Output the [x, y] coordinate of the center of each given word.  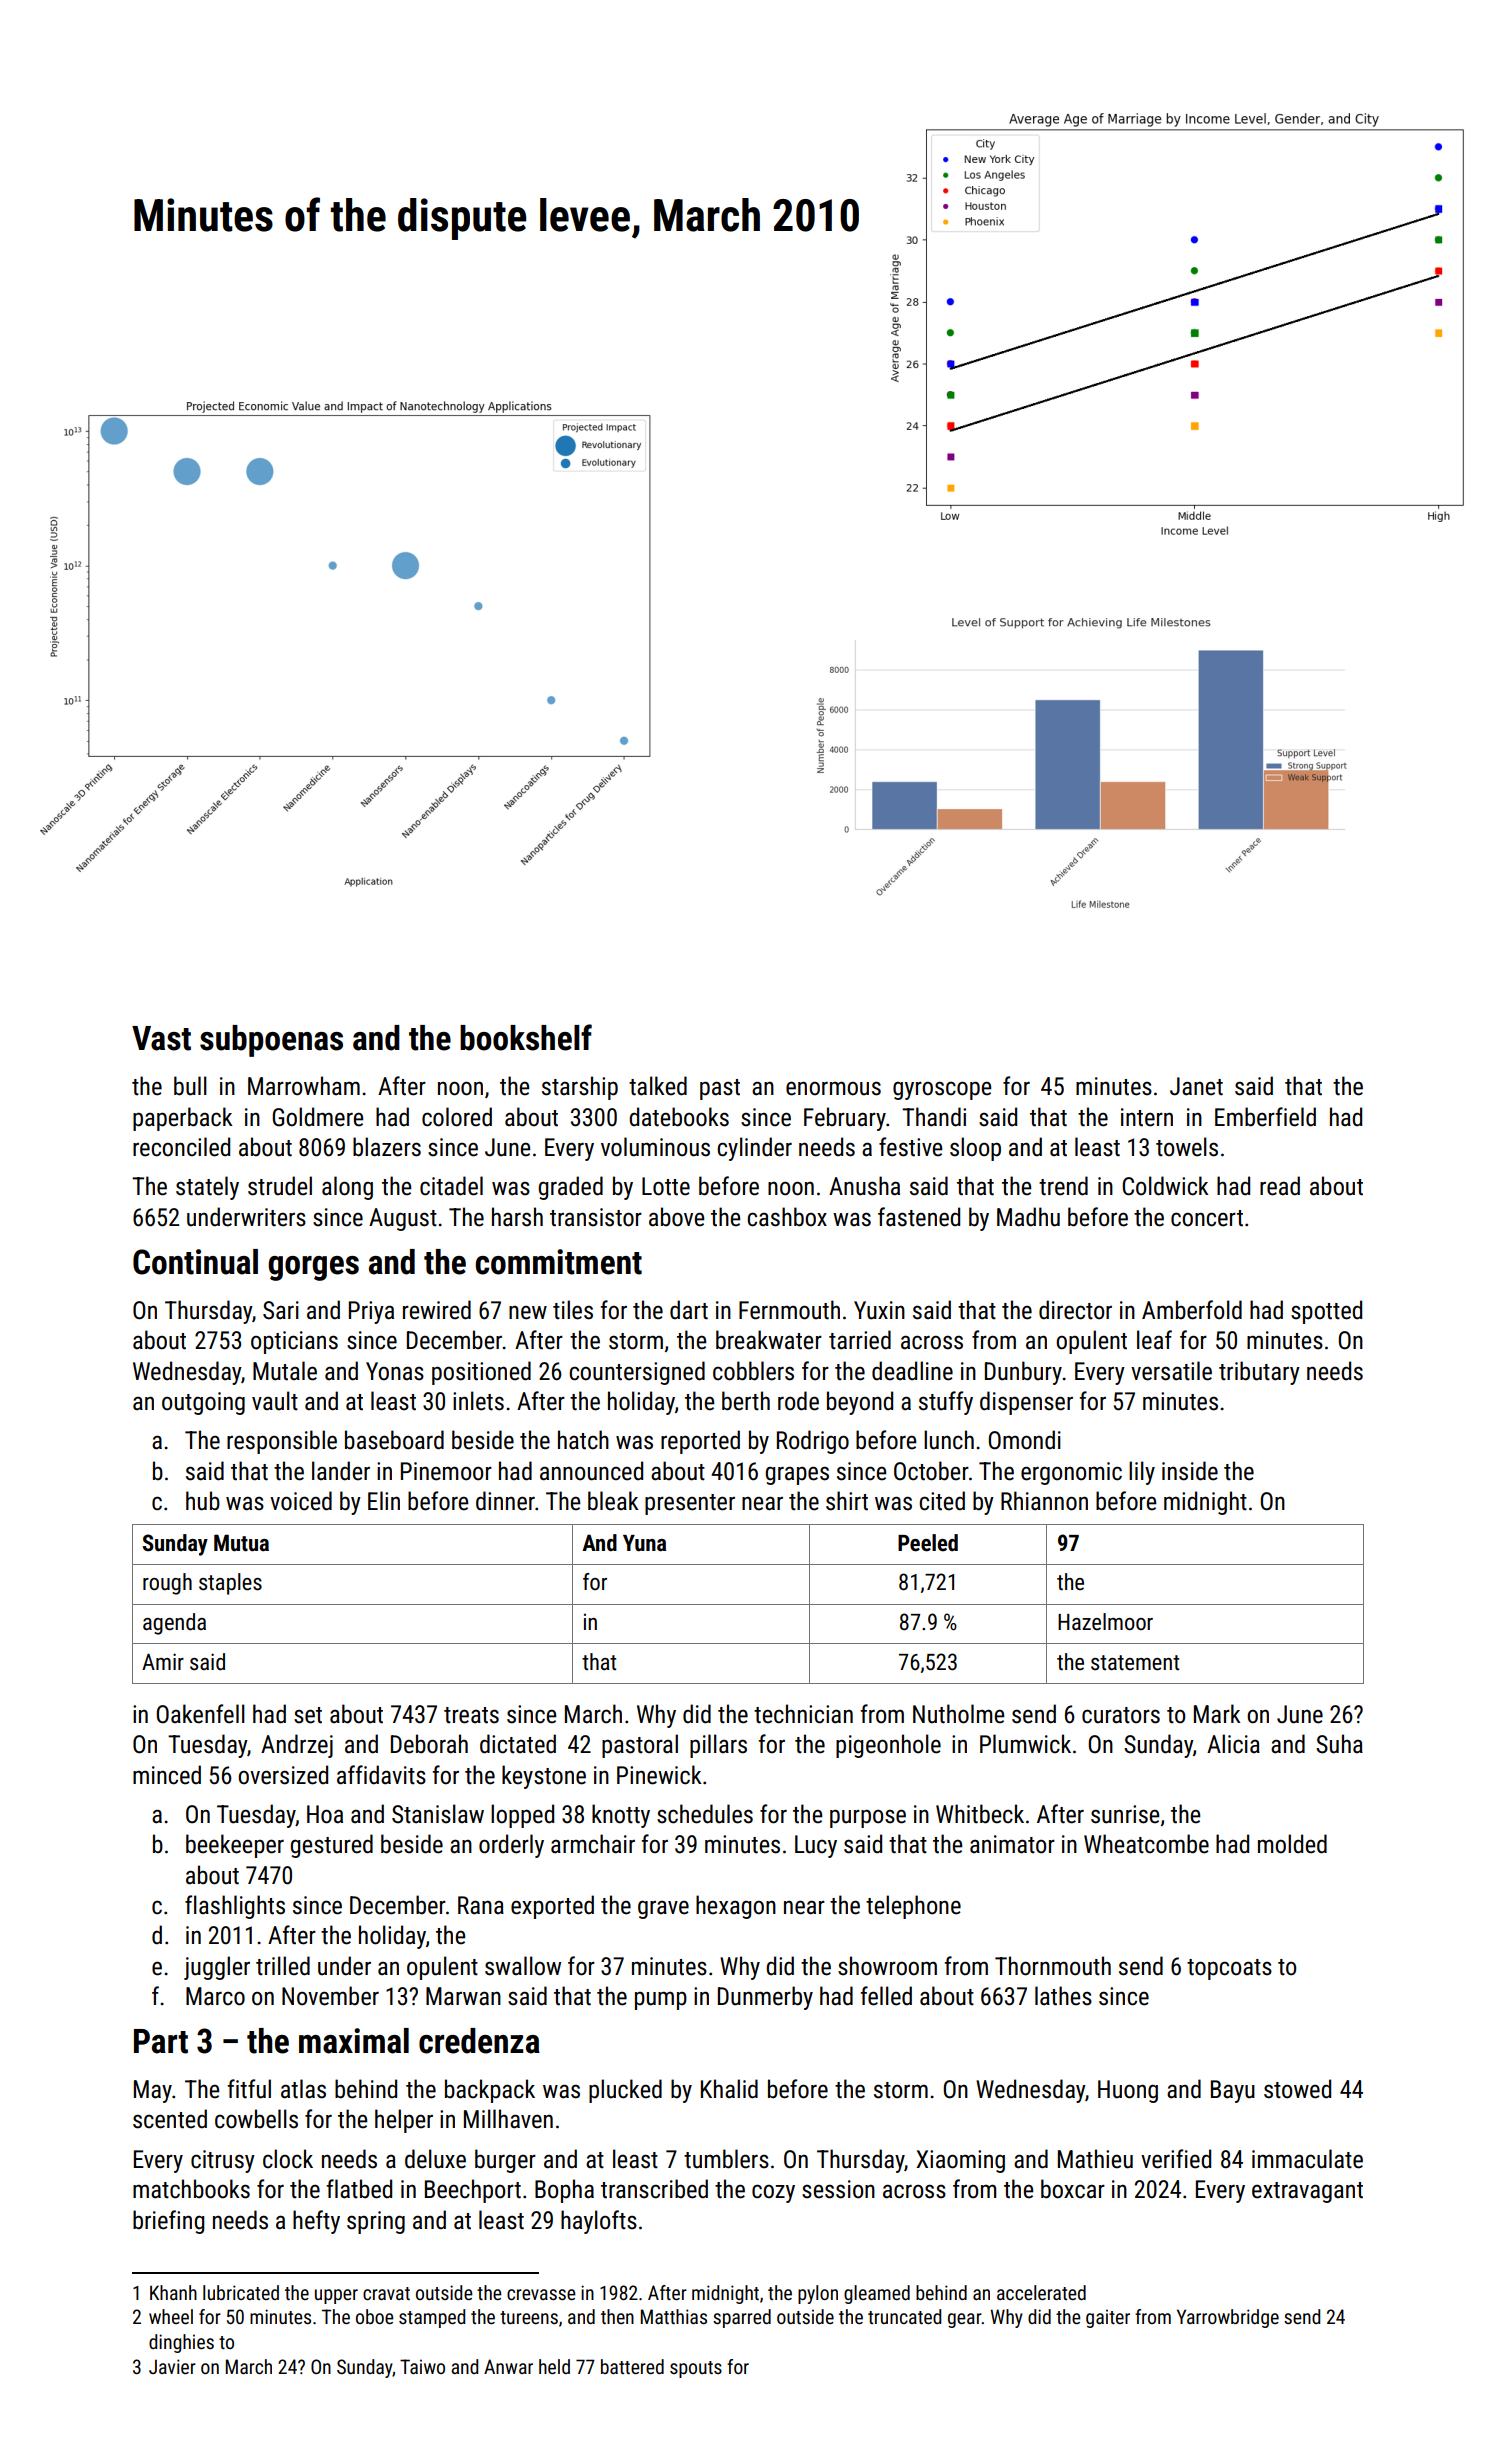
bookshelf [526, 1037]
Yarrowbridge [1228, 2318]
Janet [1196, 1086]
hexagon [736, 1907]
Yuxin [879, 1310]
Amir [163, 1661]
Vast [161, 1038]
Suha [1339, 1744]
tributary [1259, 1373]
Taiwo [422, 2366]
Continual [195, 1262]
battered [632, 2366]
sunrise [1125, 1814]
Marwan [463, 1996]
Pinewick [659, 1775]
